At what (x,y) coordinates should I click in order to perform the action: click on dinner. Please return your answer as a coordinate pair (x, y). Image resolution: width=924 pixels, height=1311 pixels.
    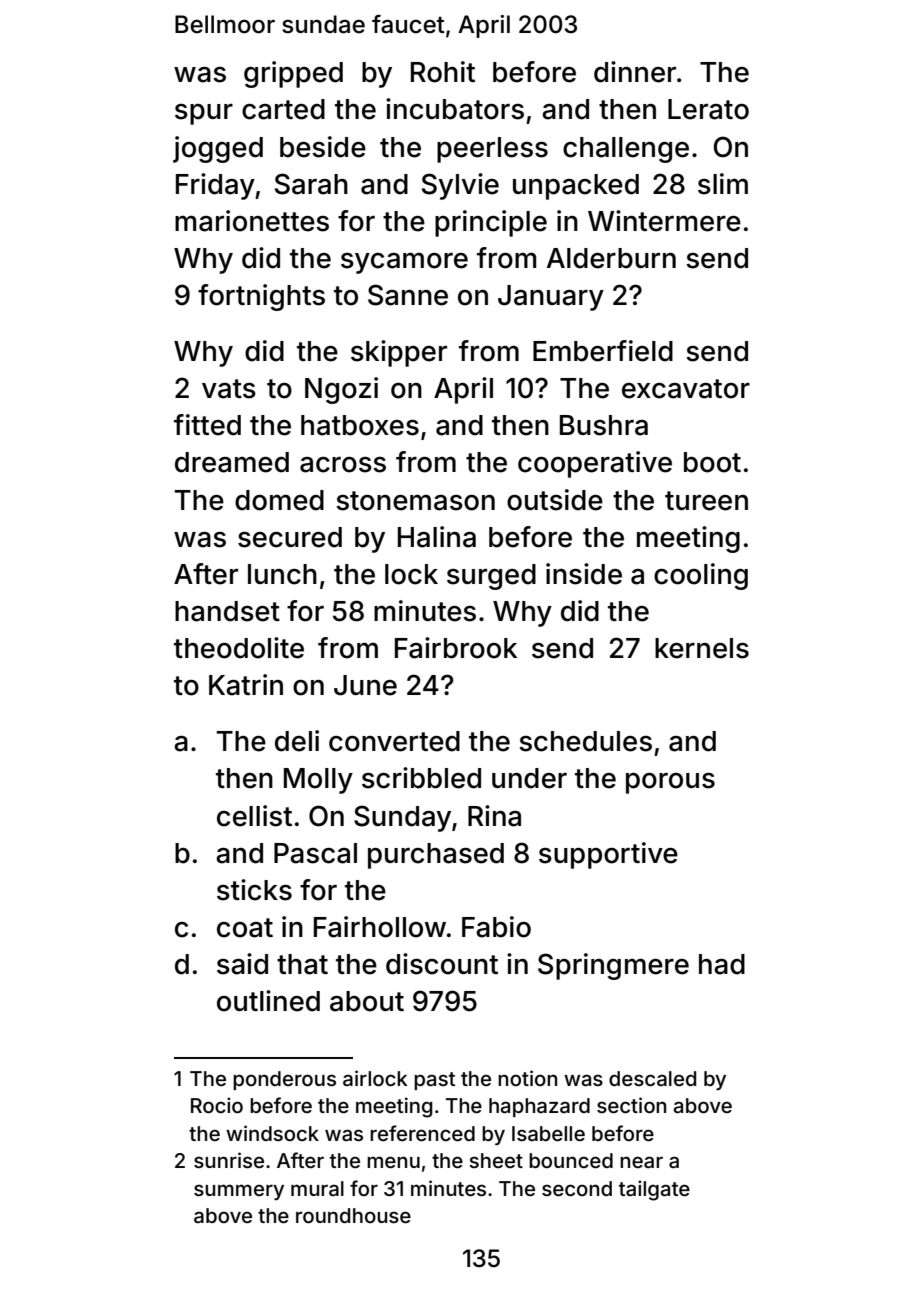
    Looking at the image, I should click on (635, 72).
